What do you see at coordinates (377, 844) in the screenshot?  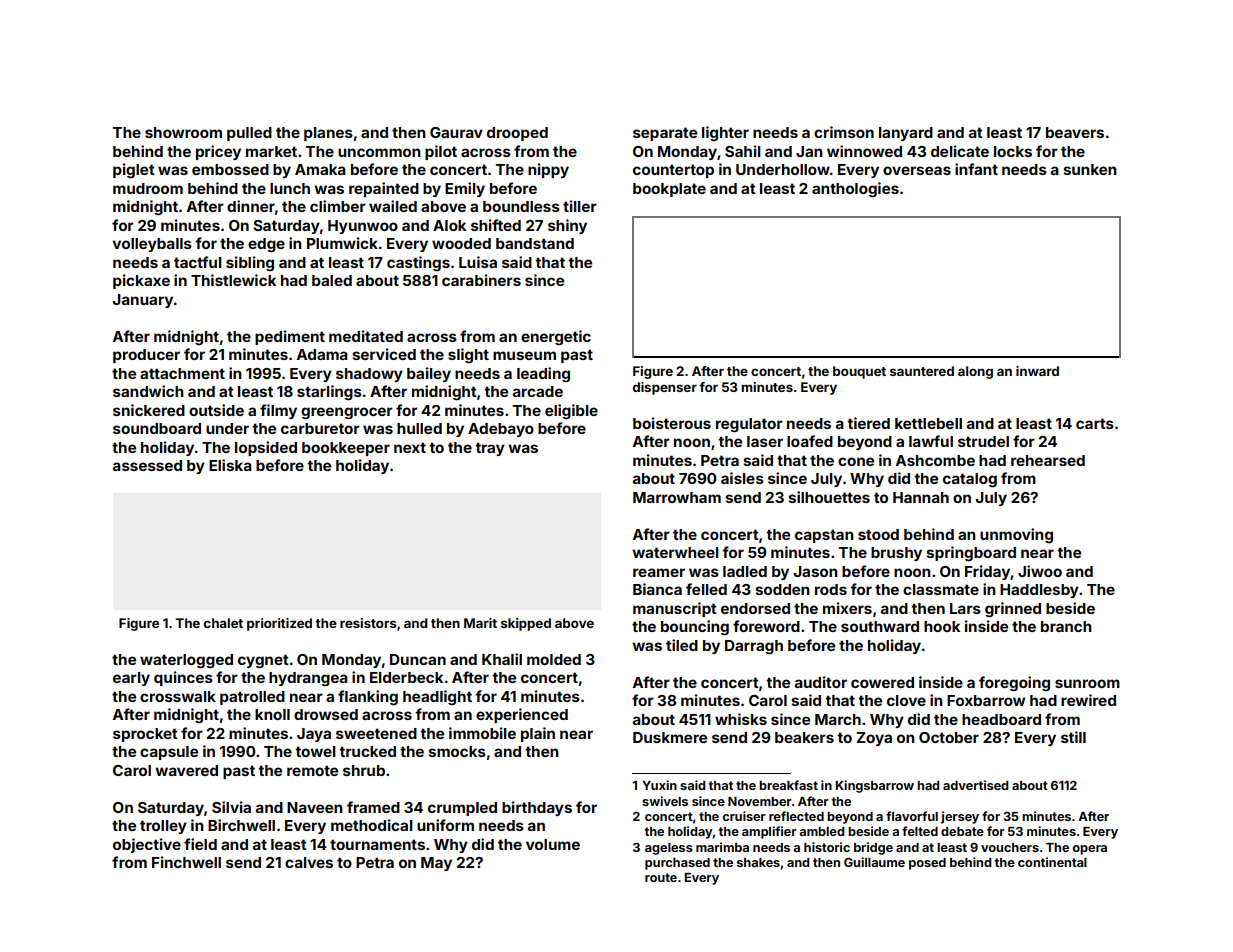 I see `tournaments` at bounding box center [377, 844].
